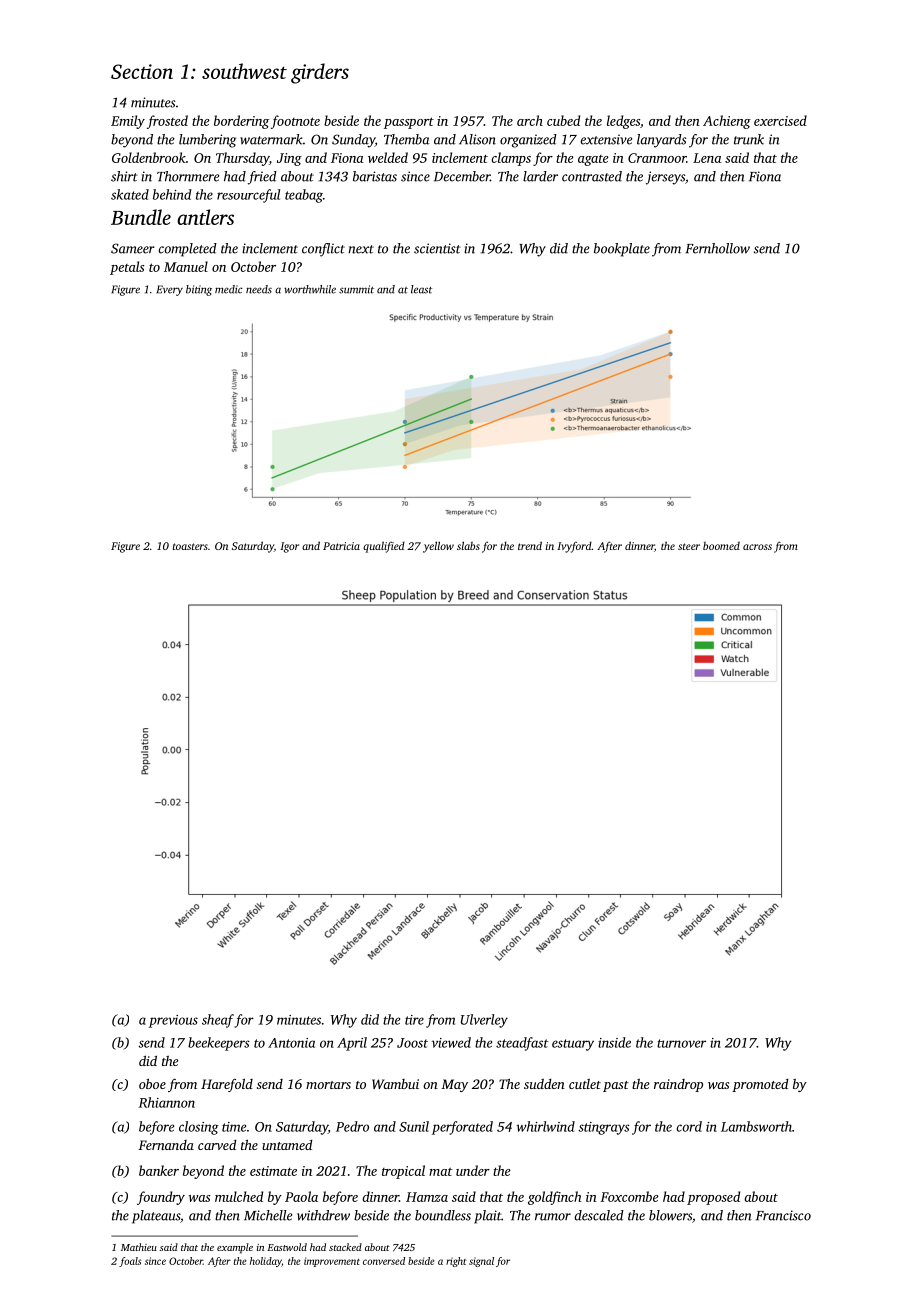  Describe the element at coordinates (622, 250) in the page. I see `bookplate` at that location.
